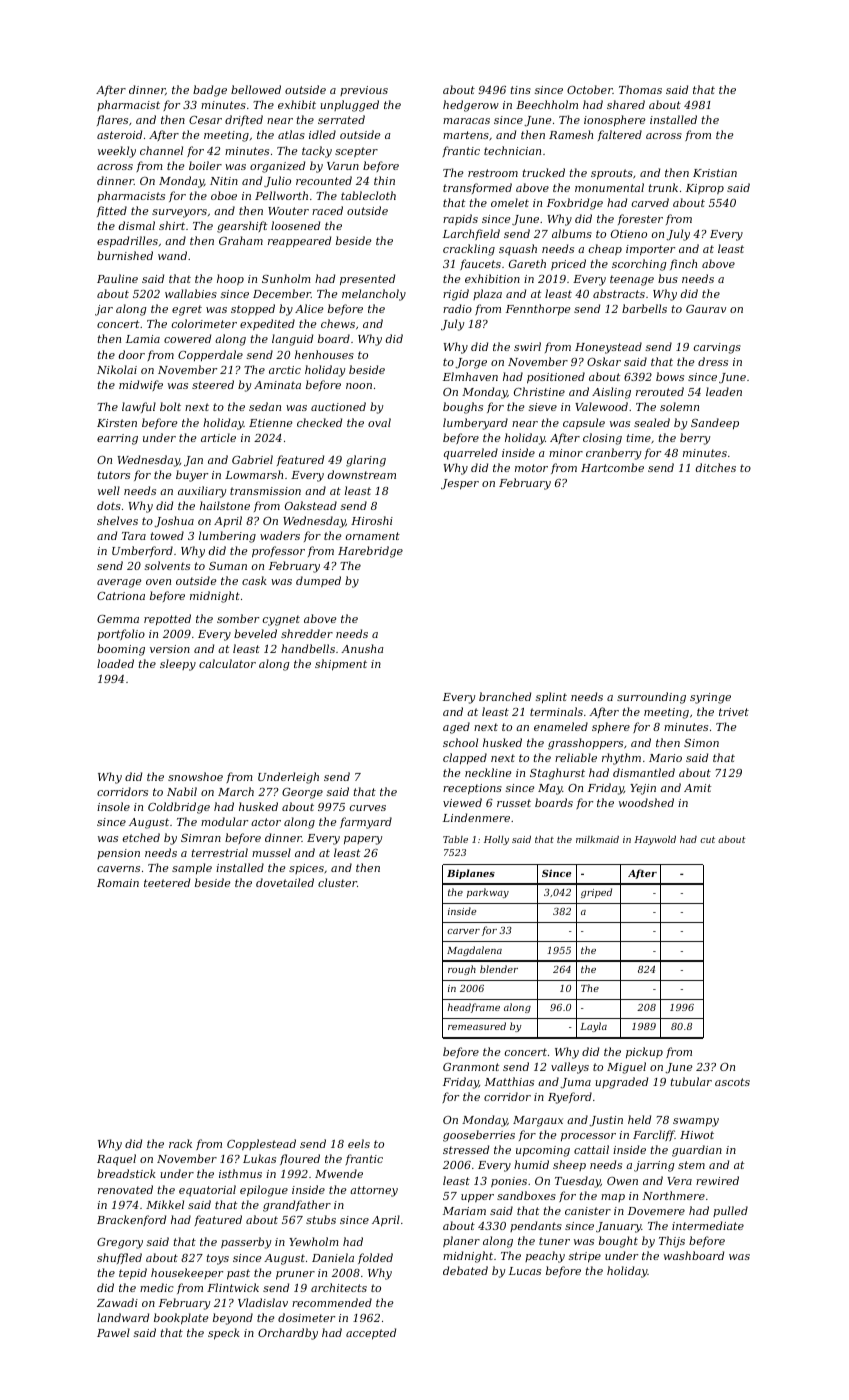 The height and width of the screenshot is (1400, 849). I want to click on terrestrial, so click(220, 852).
